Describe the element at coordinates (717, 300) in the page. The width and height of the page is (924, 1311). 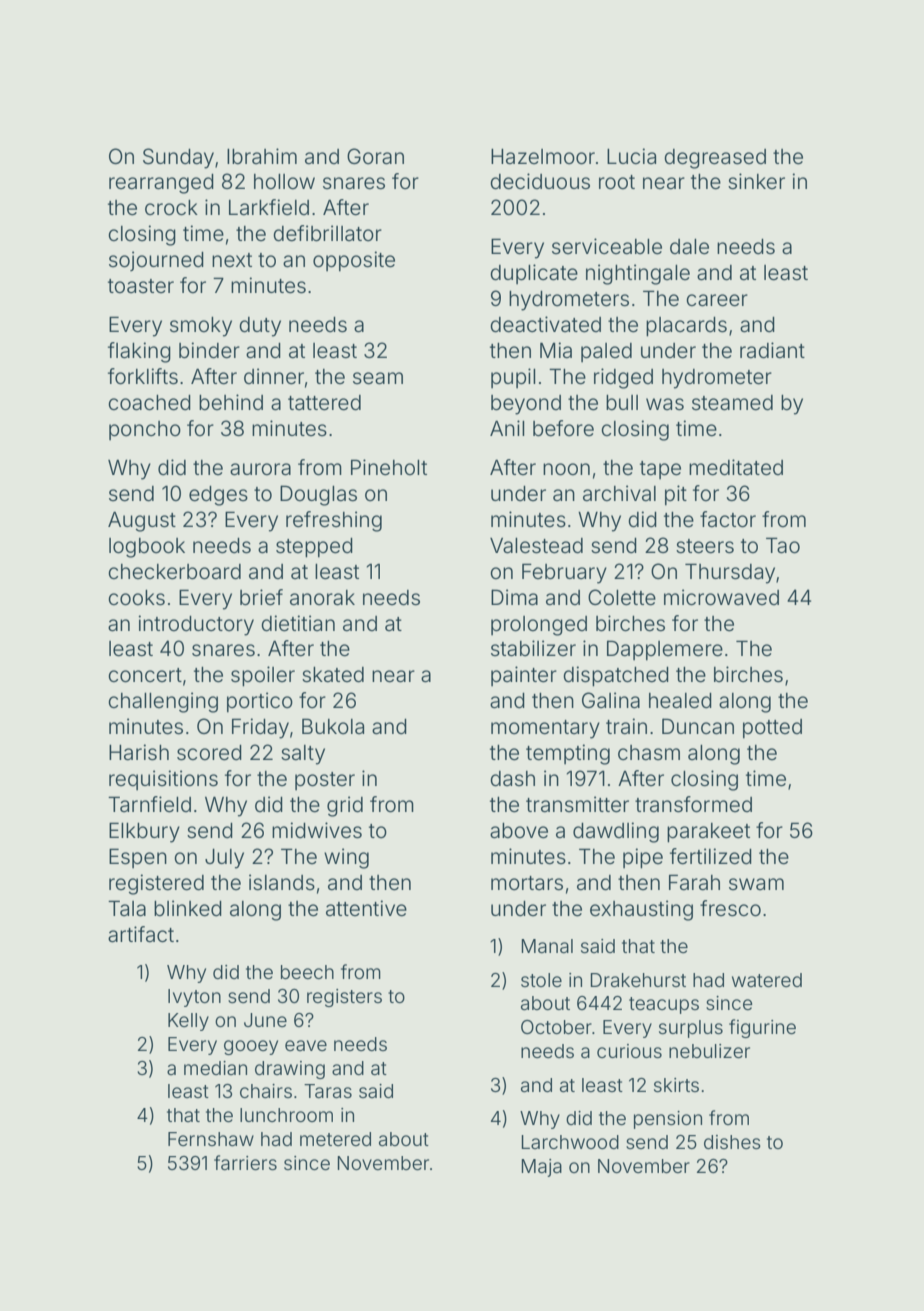
I see `career` at that location.
